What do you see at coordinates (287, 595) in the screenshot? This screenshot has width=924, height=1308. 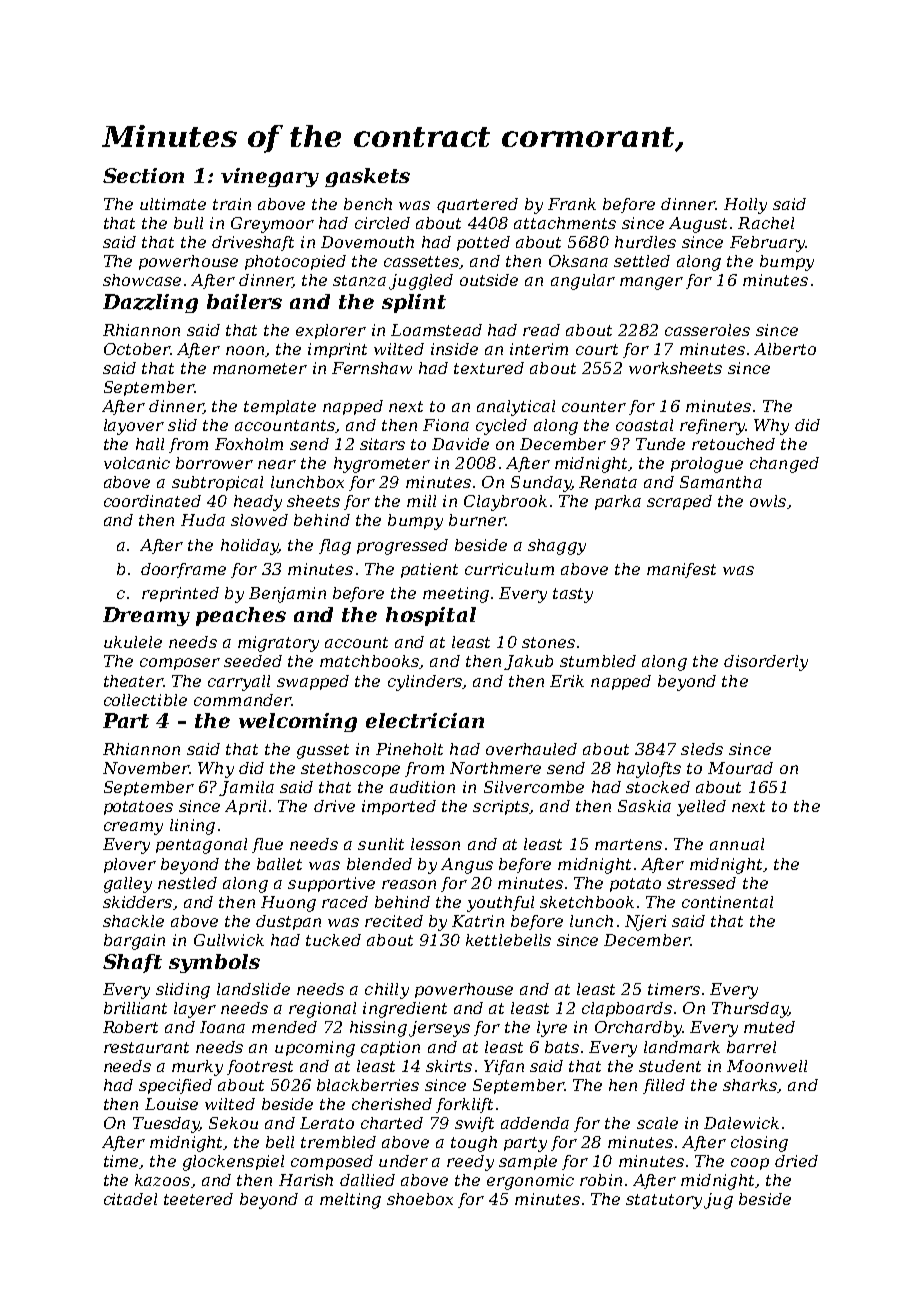 I see `Benjamin` at bounding box center [287, 595].
